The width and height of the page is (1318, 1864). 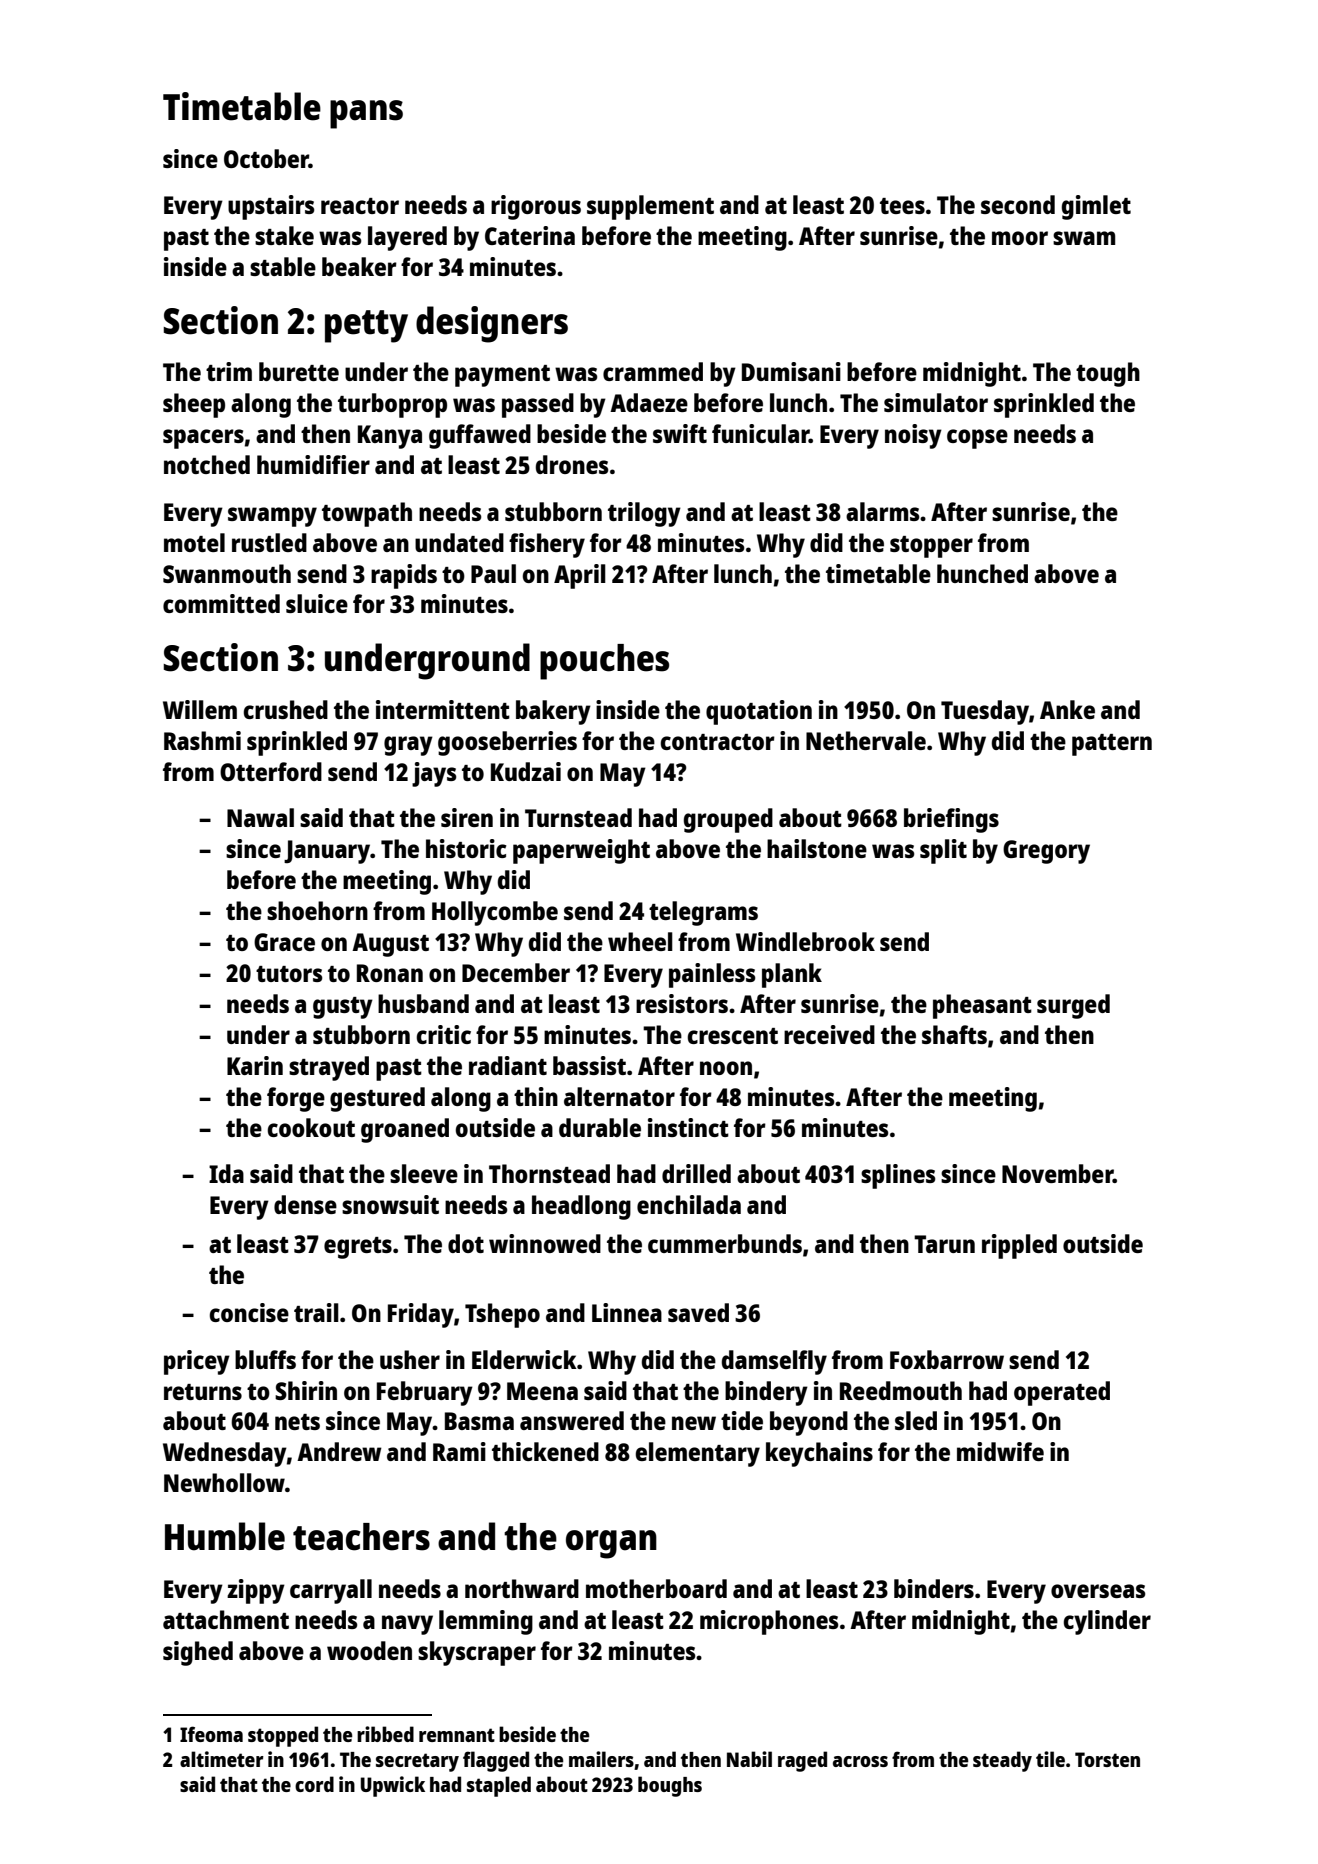 What do you see at coordinates (198, 1653) in the page?
I see `sighed` at bounding box center [198, 1653].
